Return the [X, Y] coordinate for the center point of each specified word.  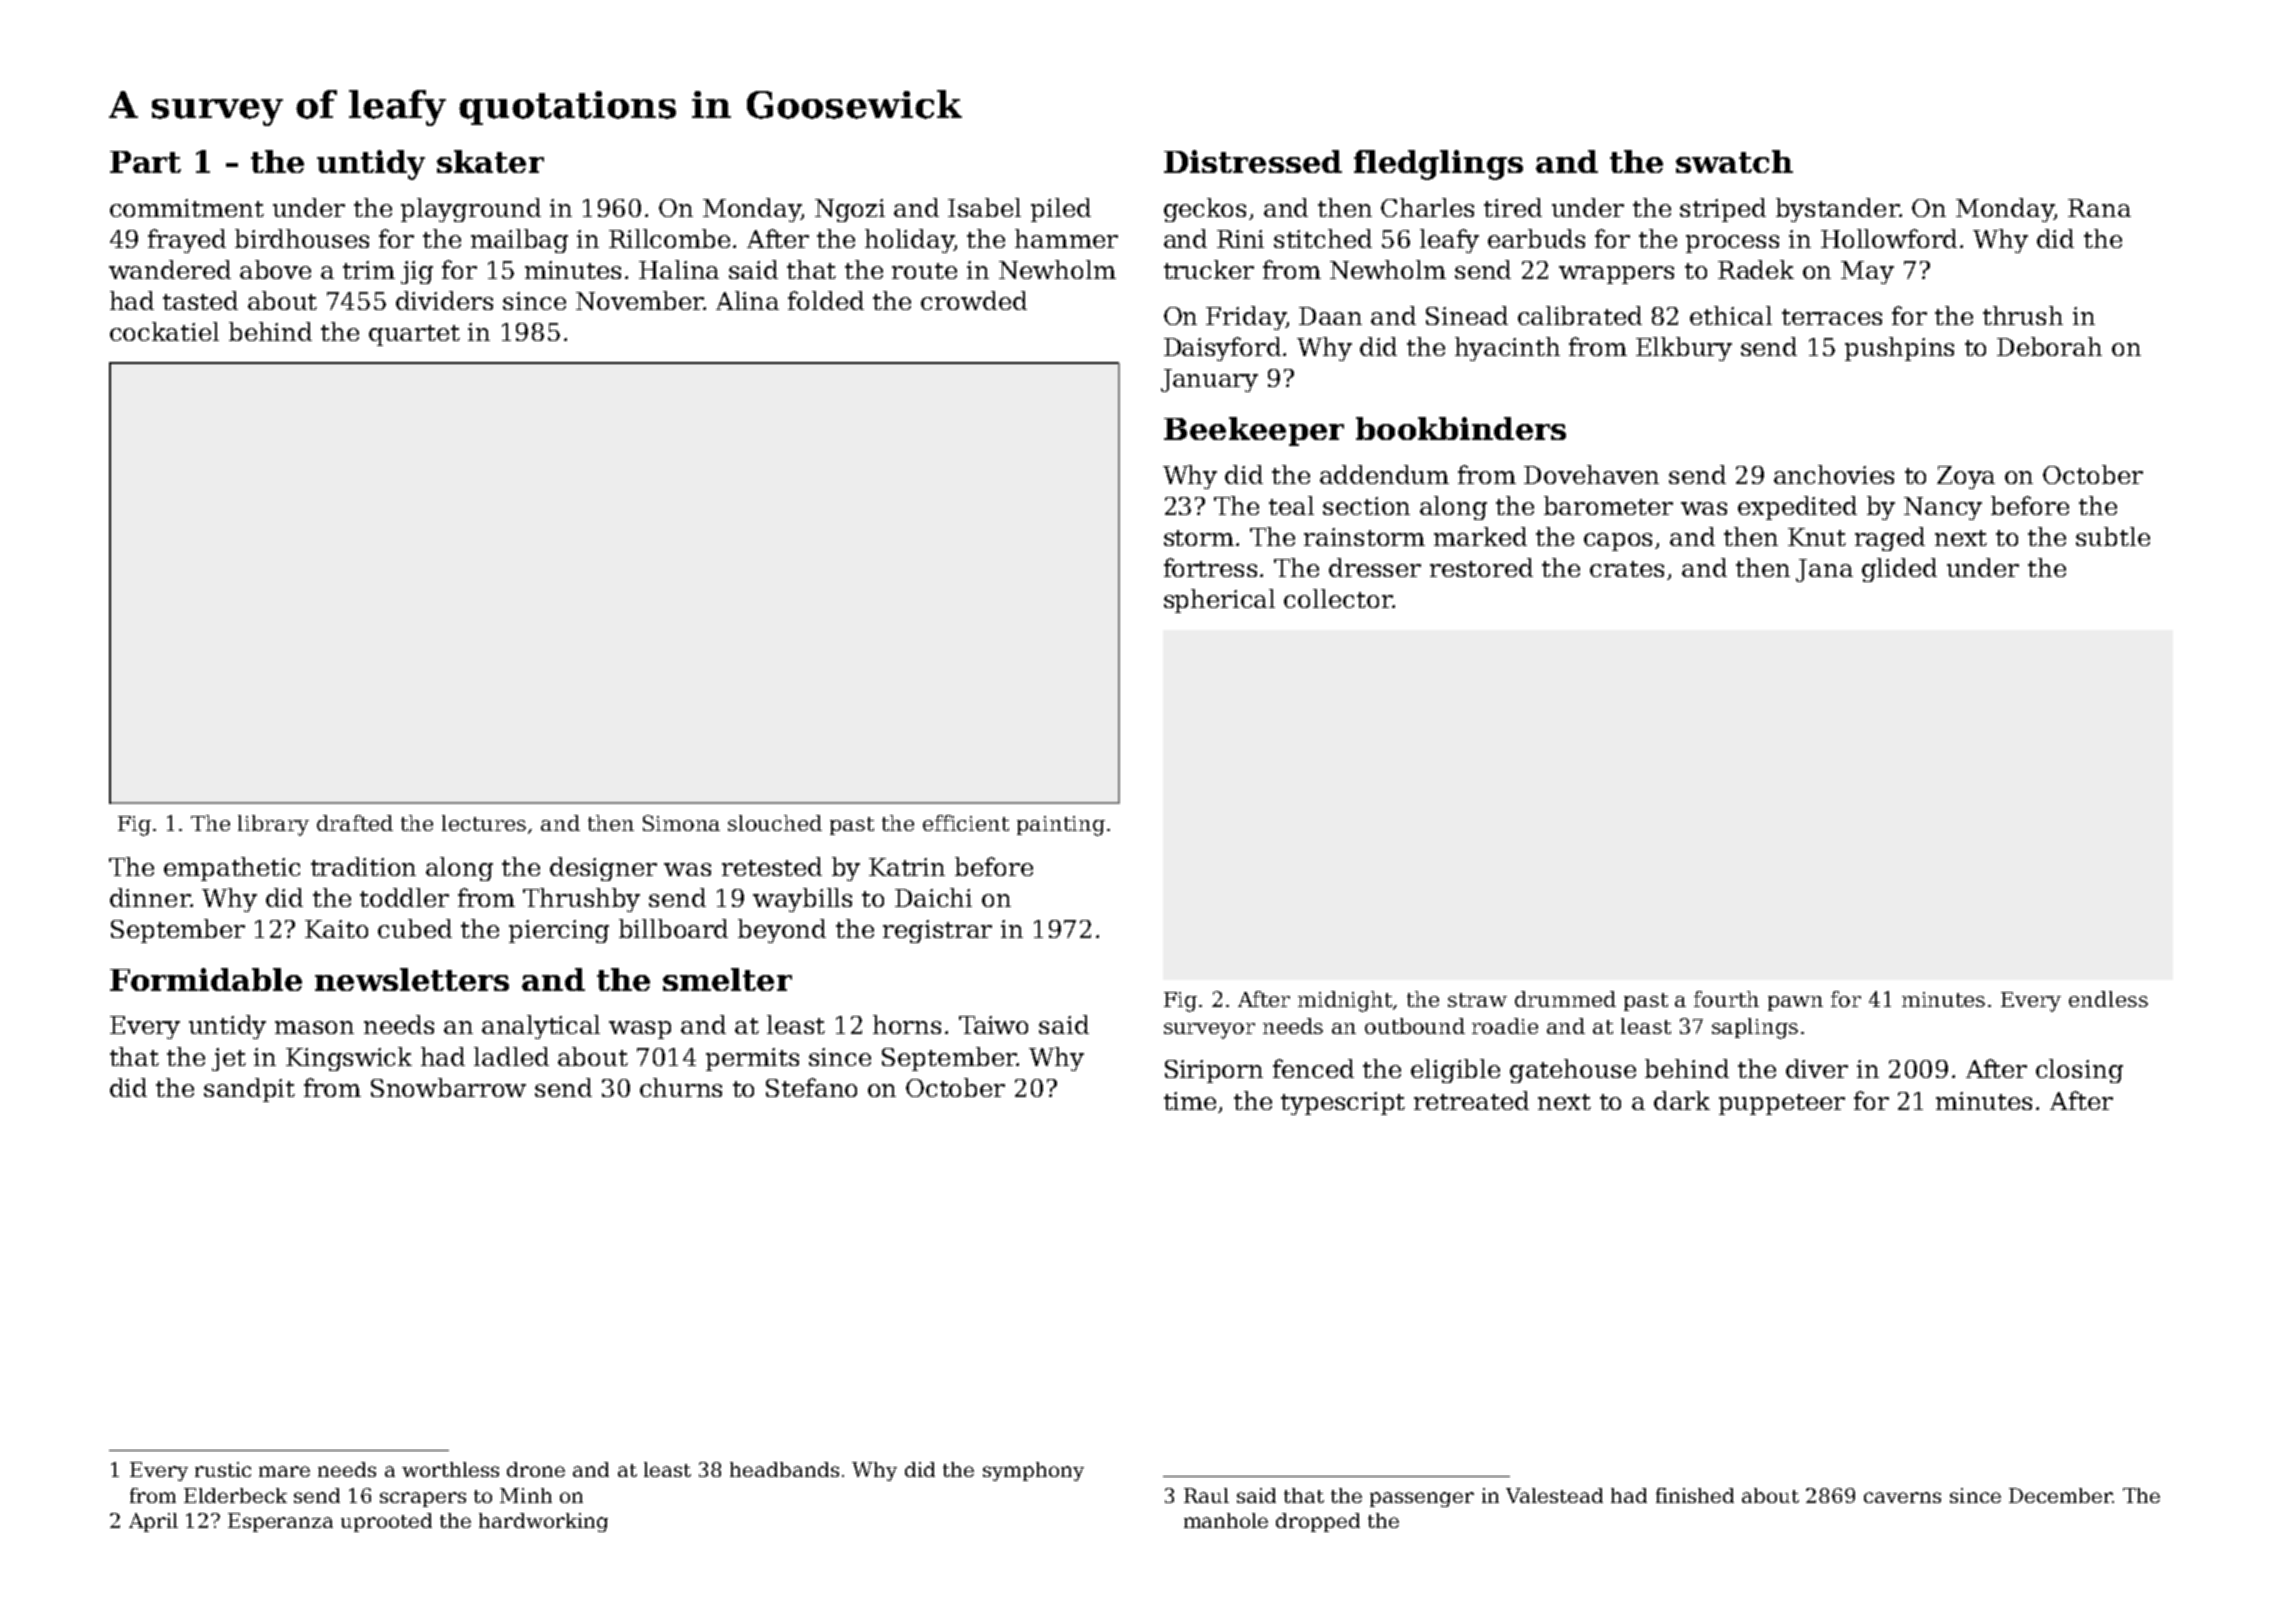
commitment [187, 208]
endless [2108, 999]
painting [1061, 826]
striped [1723, 210]
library [273, 825]
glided [1899, 570]
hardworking [543, 1522]
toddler [404, 897]
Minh [526, 1495]
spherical [1219, 601]
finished [1695, 1495]
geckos [1205, 210]
